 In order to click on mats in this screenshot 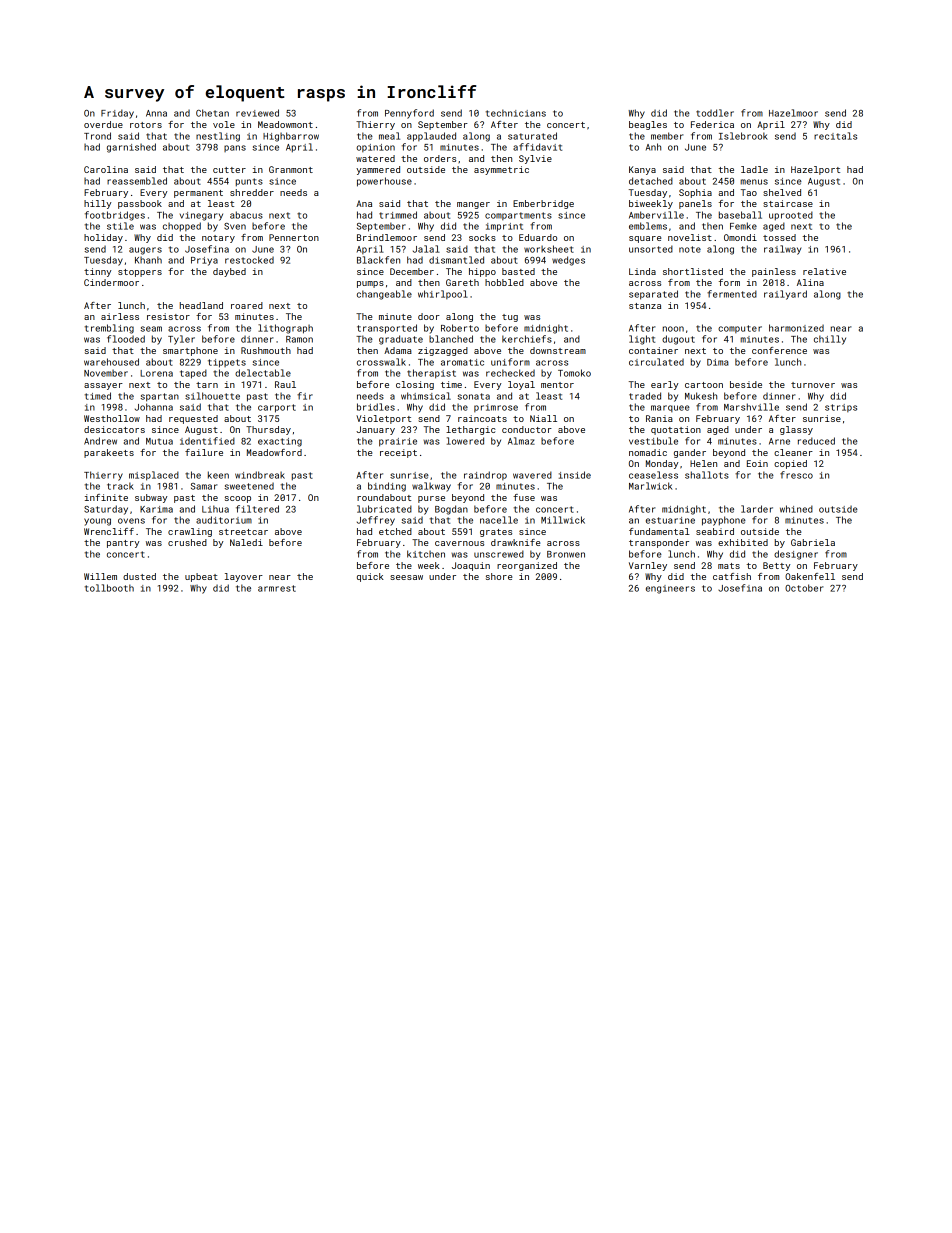, I will do `click(729, 566)`.
